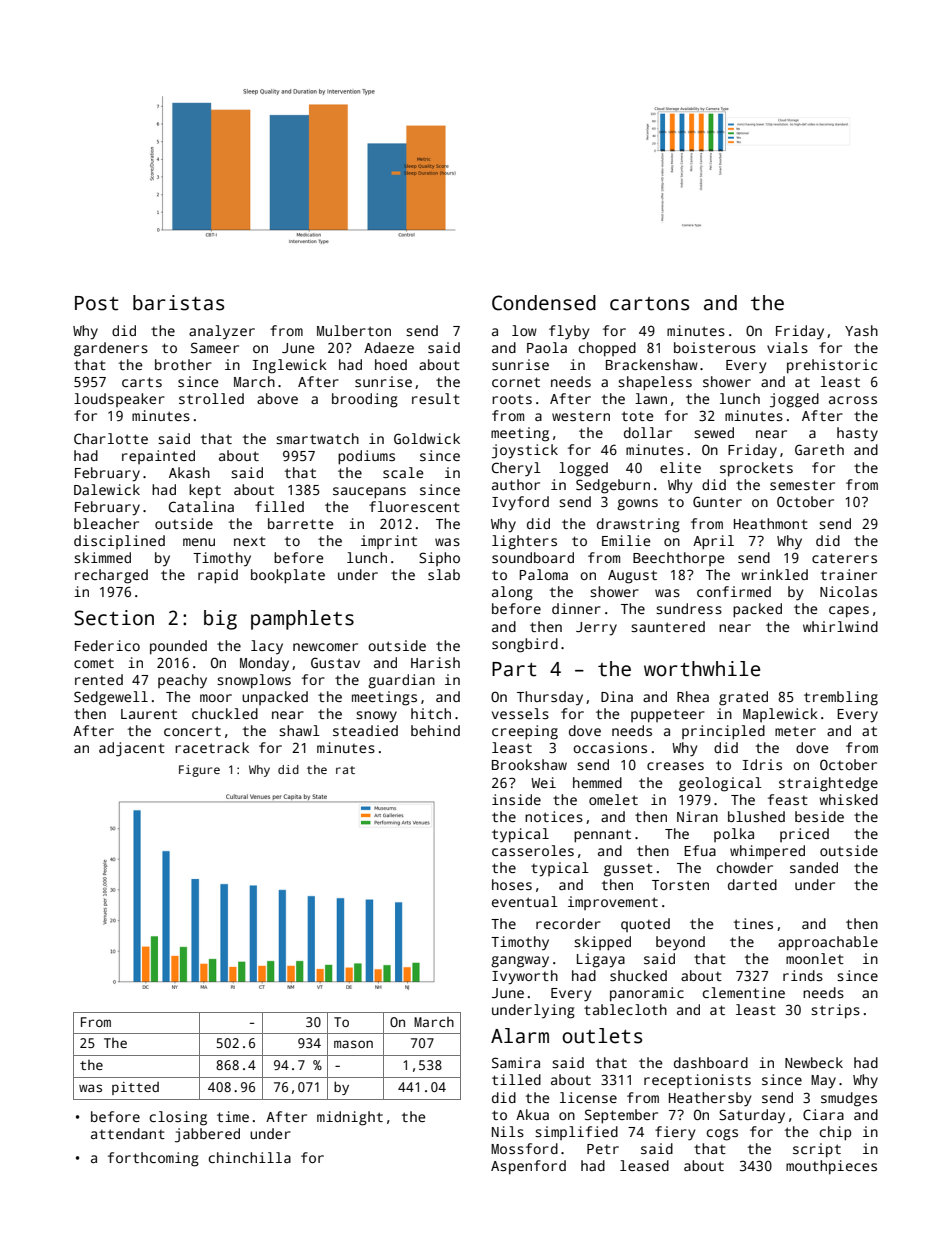 The image size is (952, 1233). I want to click on loudspeaker, so click(119, 400).
